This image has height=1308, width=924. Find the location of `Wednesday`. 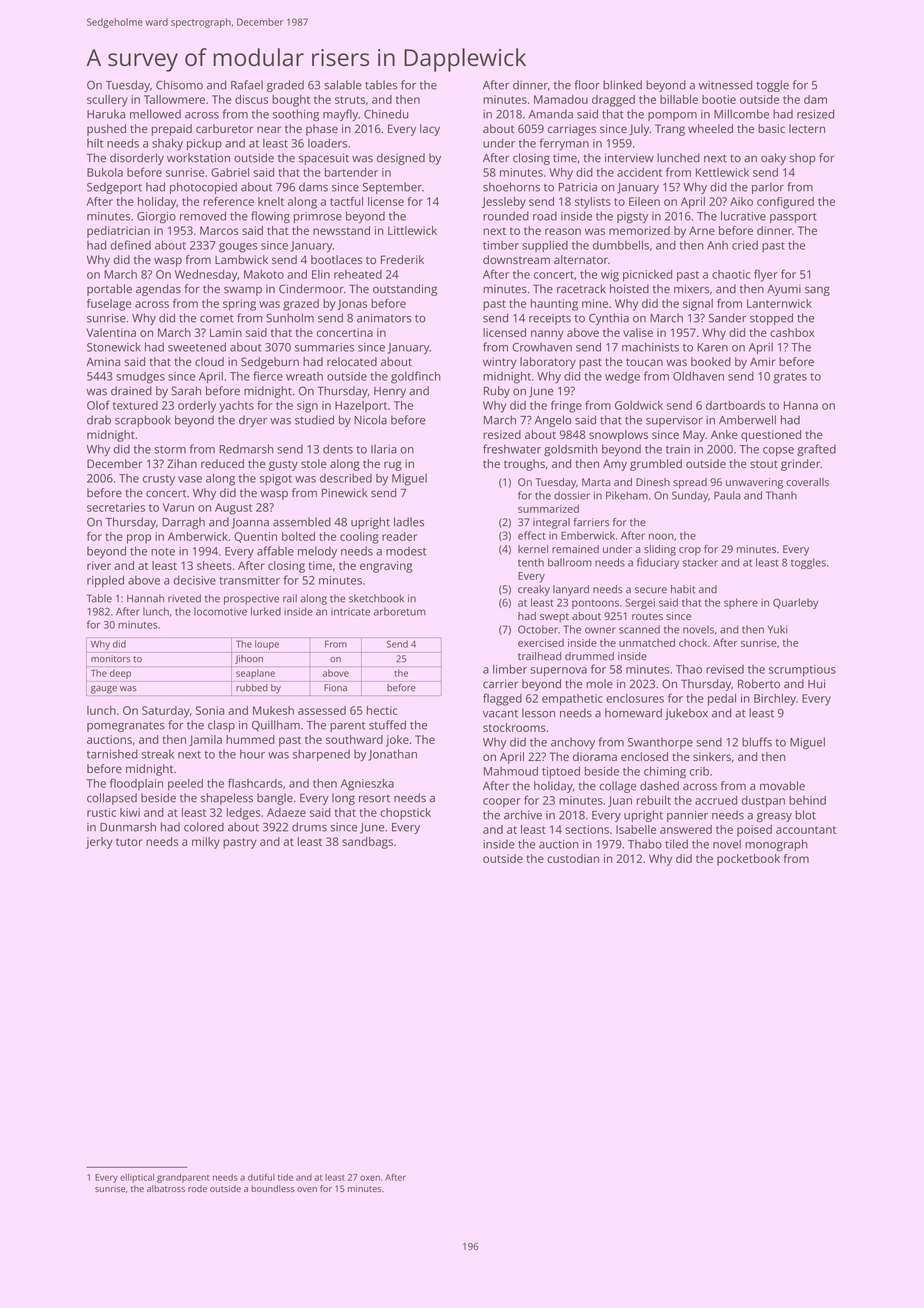

Wednesday is located at coordinates (206, 276).
